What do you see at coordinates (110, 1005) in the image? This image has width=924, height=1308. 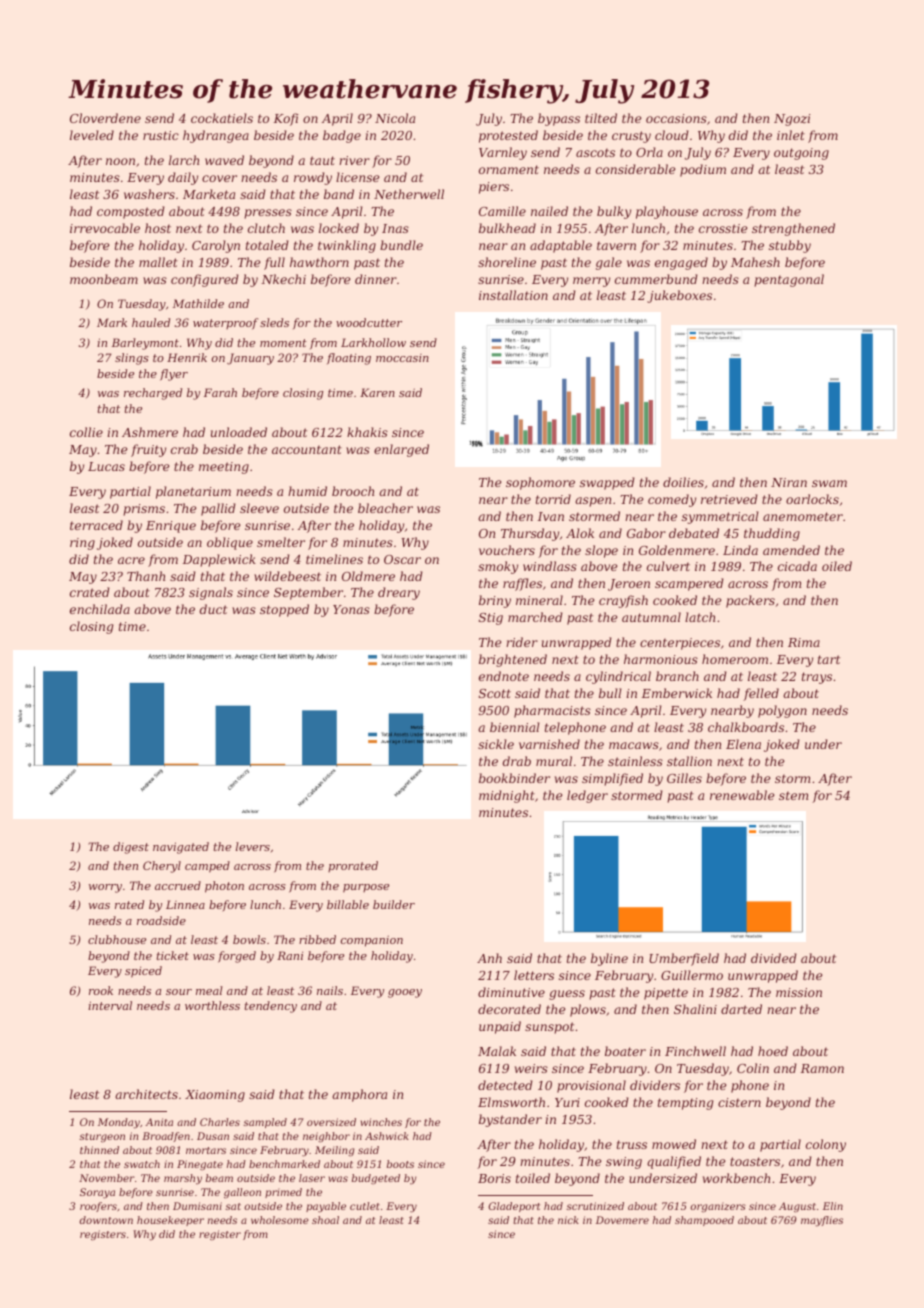 I see `interval` at bounding box center [110, 1005].
